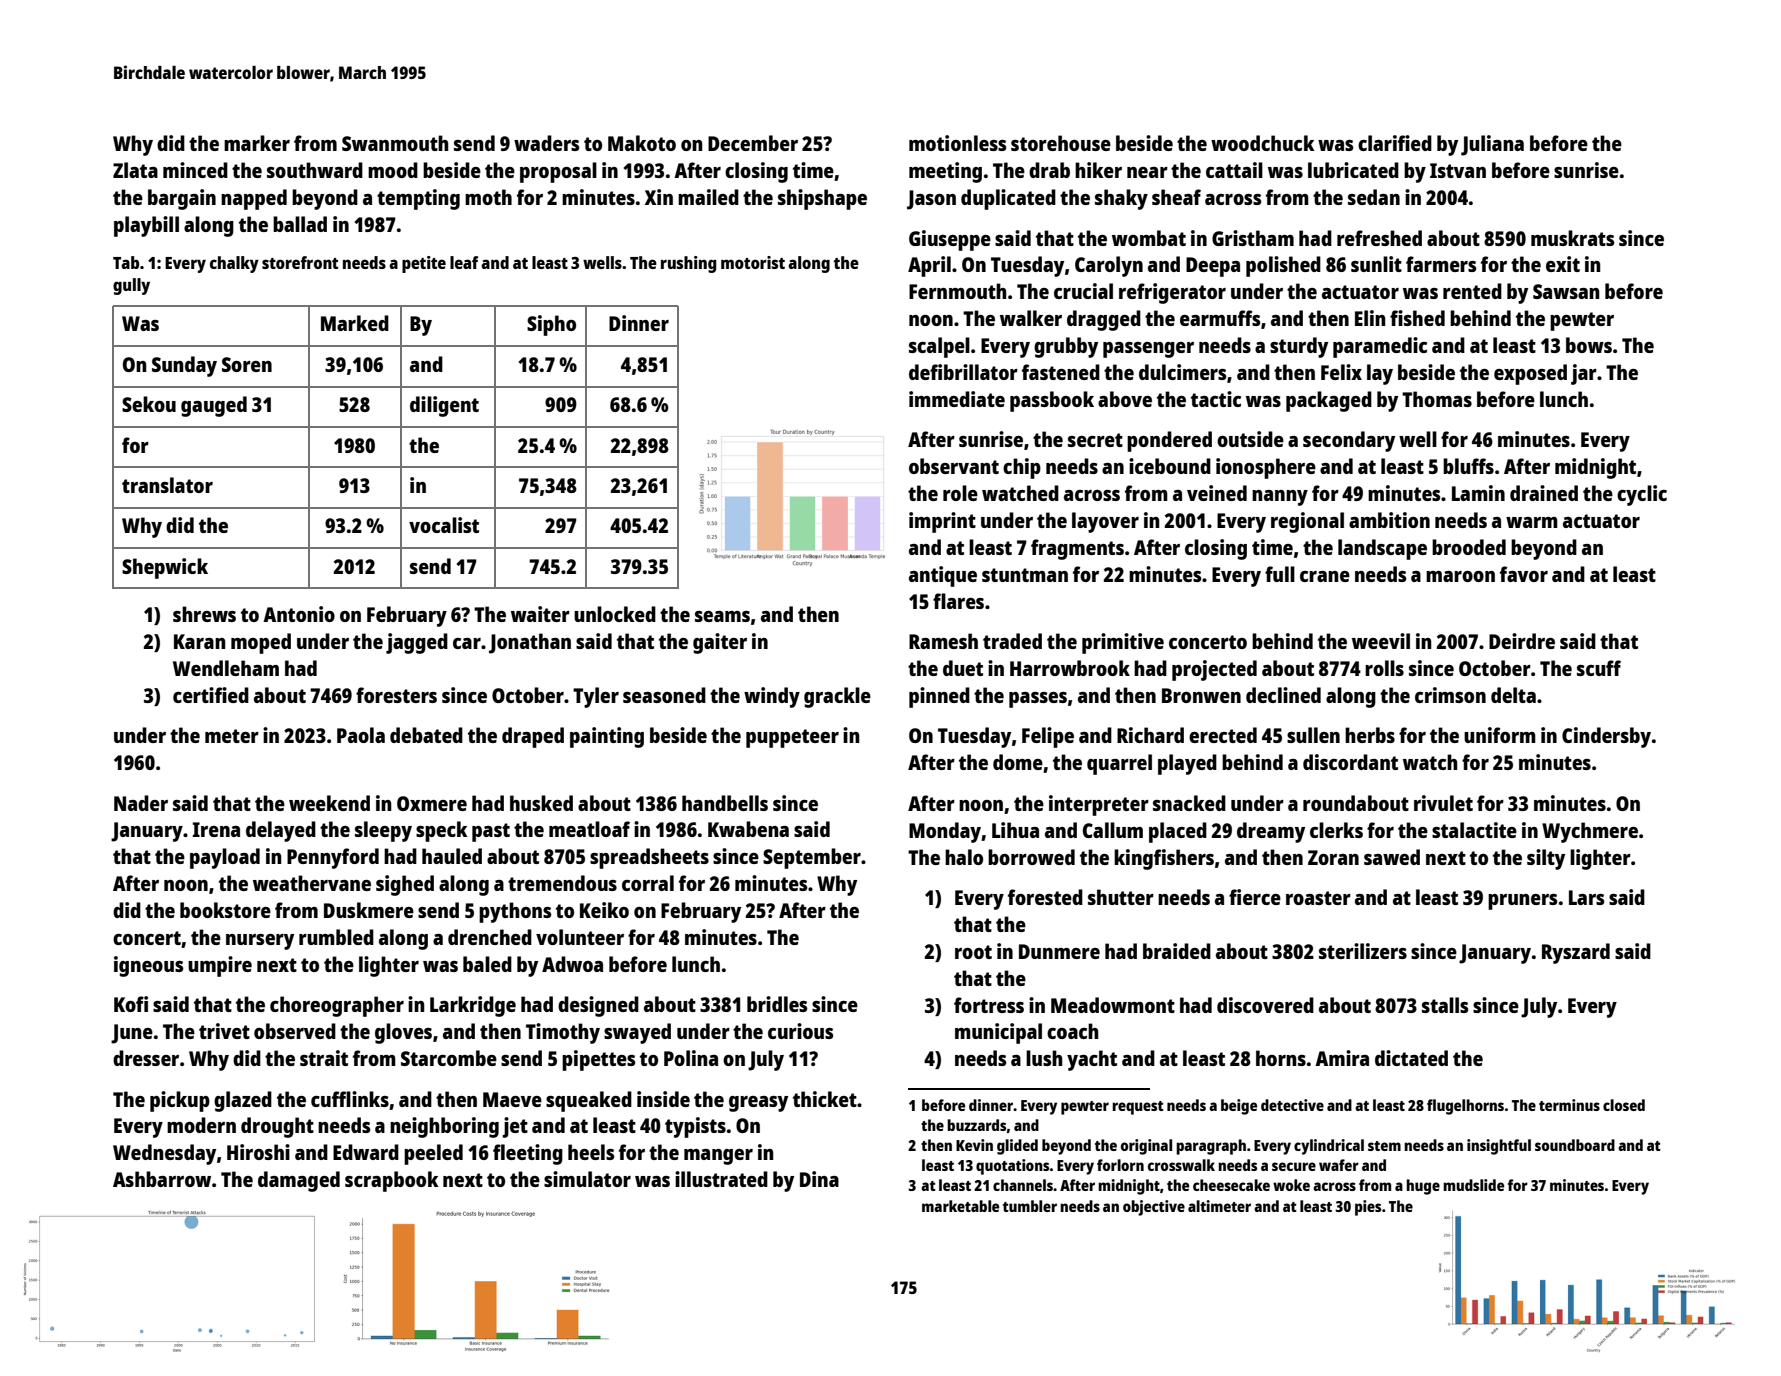 The width and height of the document is (1781, 1376). Describe the element at coordinates (1468, 466) in the document. I see `bluffs` at that location.
